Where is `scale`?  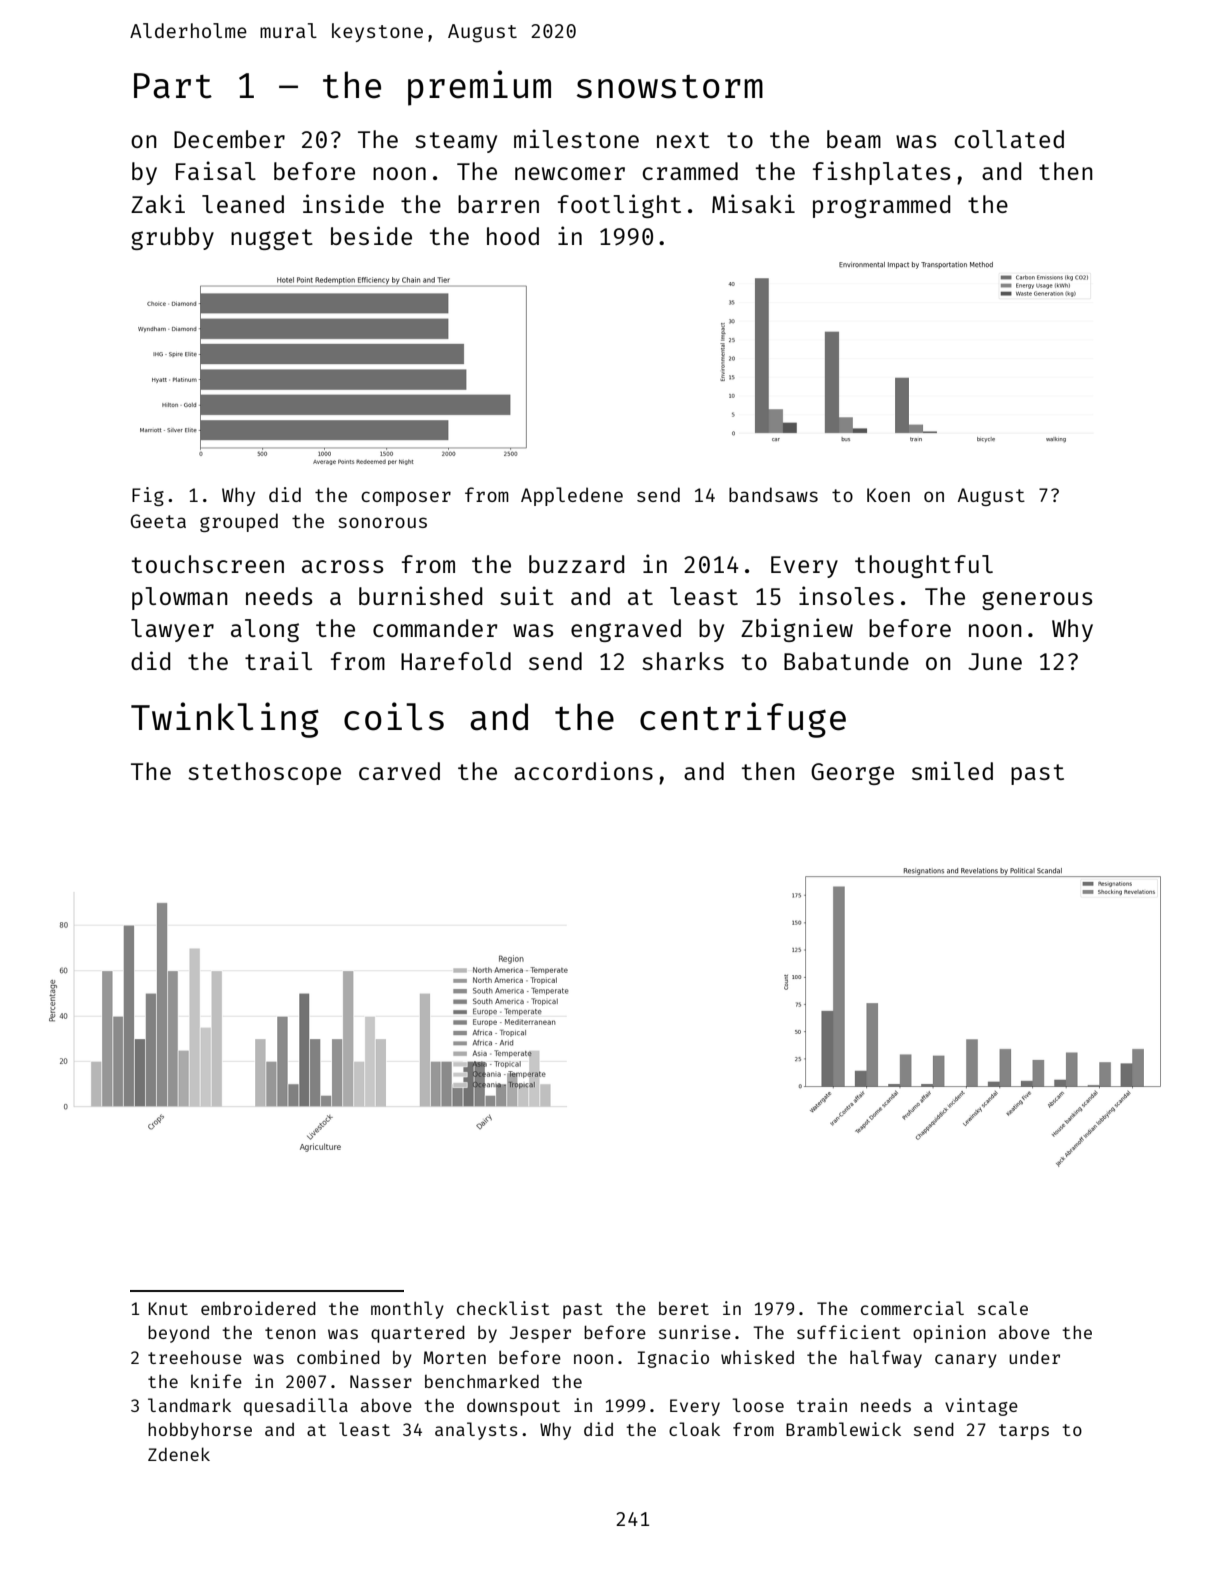
scale is located at coordinates (1003, 1308).
